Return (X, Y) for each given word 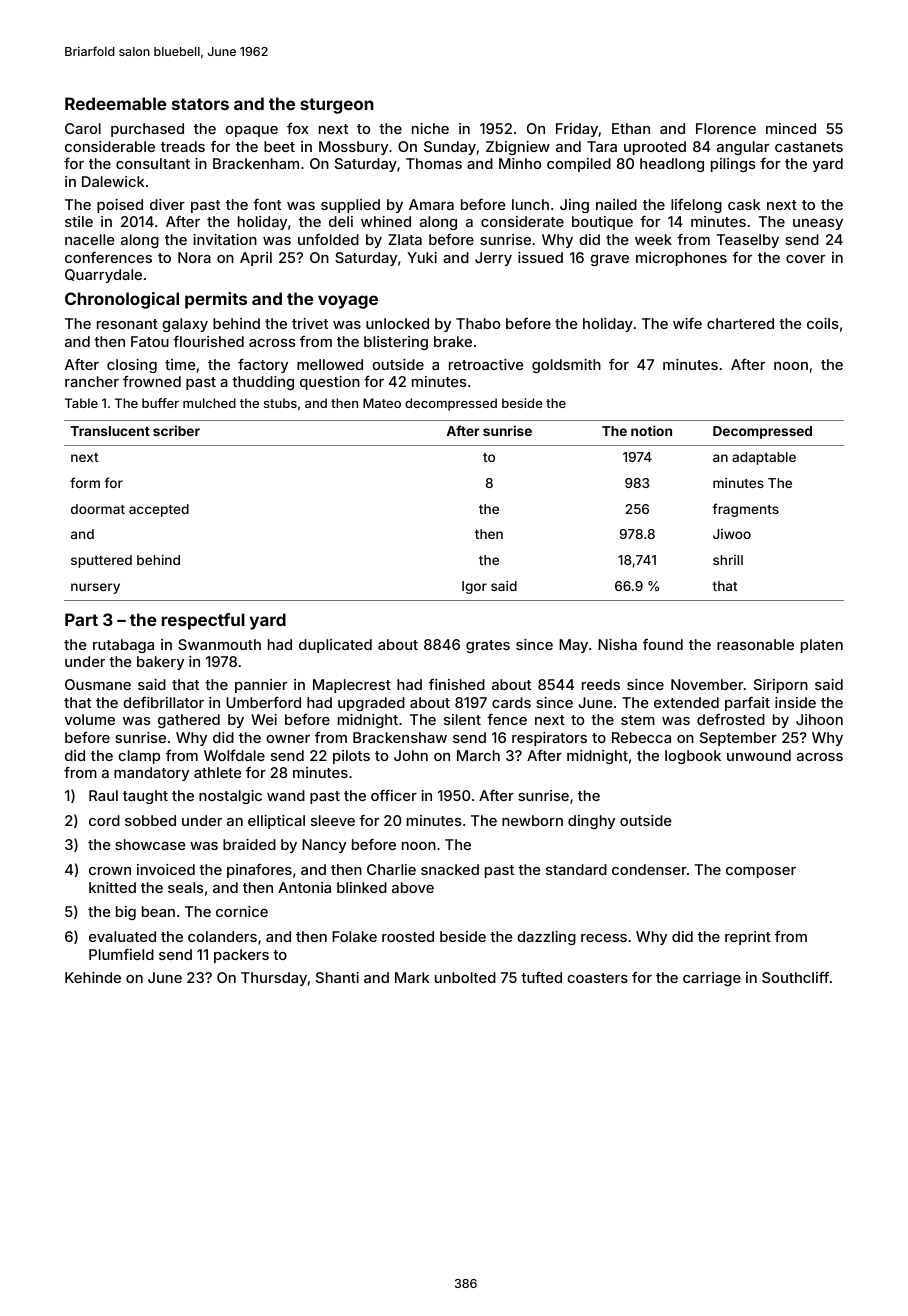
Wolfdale (234, 755)
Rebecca (641, 737)
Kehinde (93, 977)
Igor (474, 587)
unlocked (397, 323)
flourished (208, 341)
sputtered (101, 561)
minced (791, 128)
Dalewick (113, 181)
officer (394, 795)
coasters (597, 978)
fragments (745, 510)
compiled (579, 165)
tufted (541, 977)
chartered (740, 323)
